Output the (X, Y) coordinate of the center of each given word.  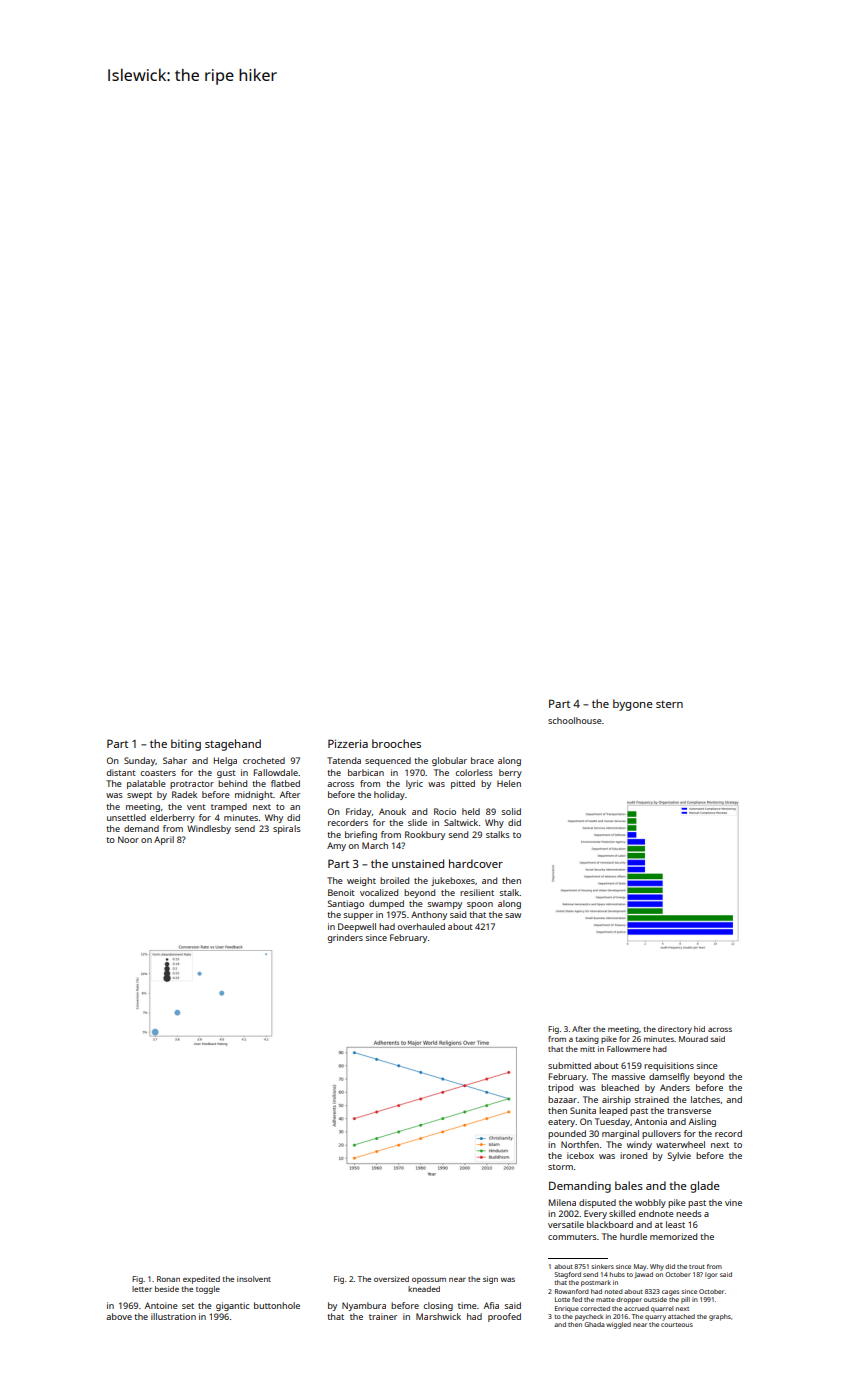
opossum (429, 1280)
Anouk (392, 811)
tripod (560, 1088)
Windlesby (209, 829)
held (471, 811)
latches (705, 1099)
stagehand (233, 745)
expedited (201, 1280)
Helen (509, 783)
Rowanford (572, 1291)
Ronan (168, 1279)
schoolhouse (575, 720)
